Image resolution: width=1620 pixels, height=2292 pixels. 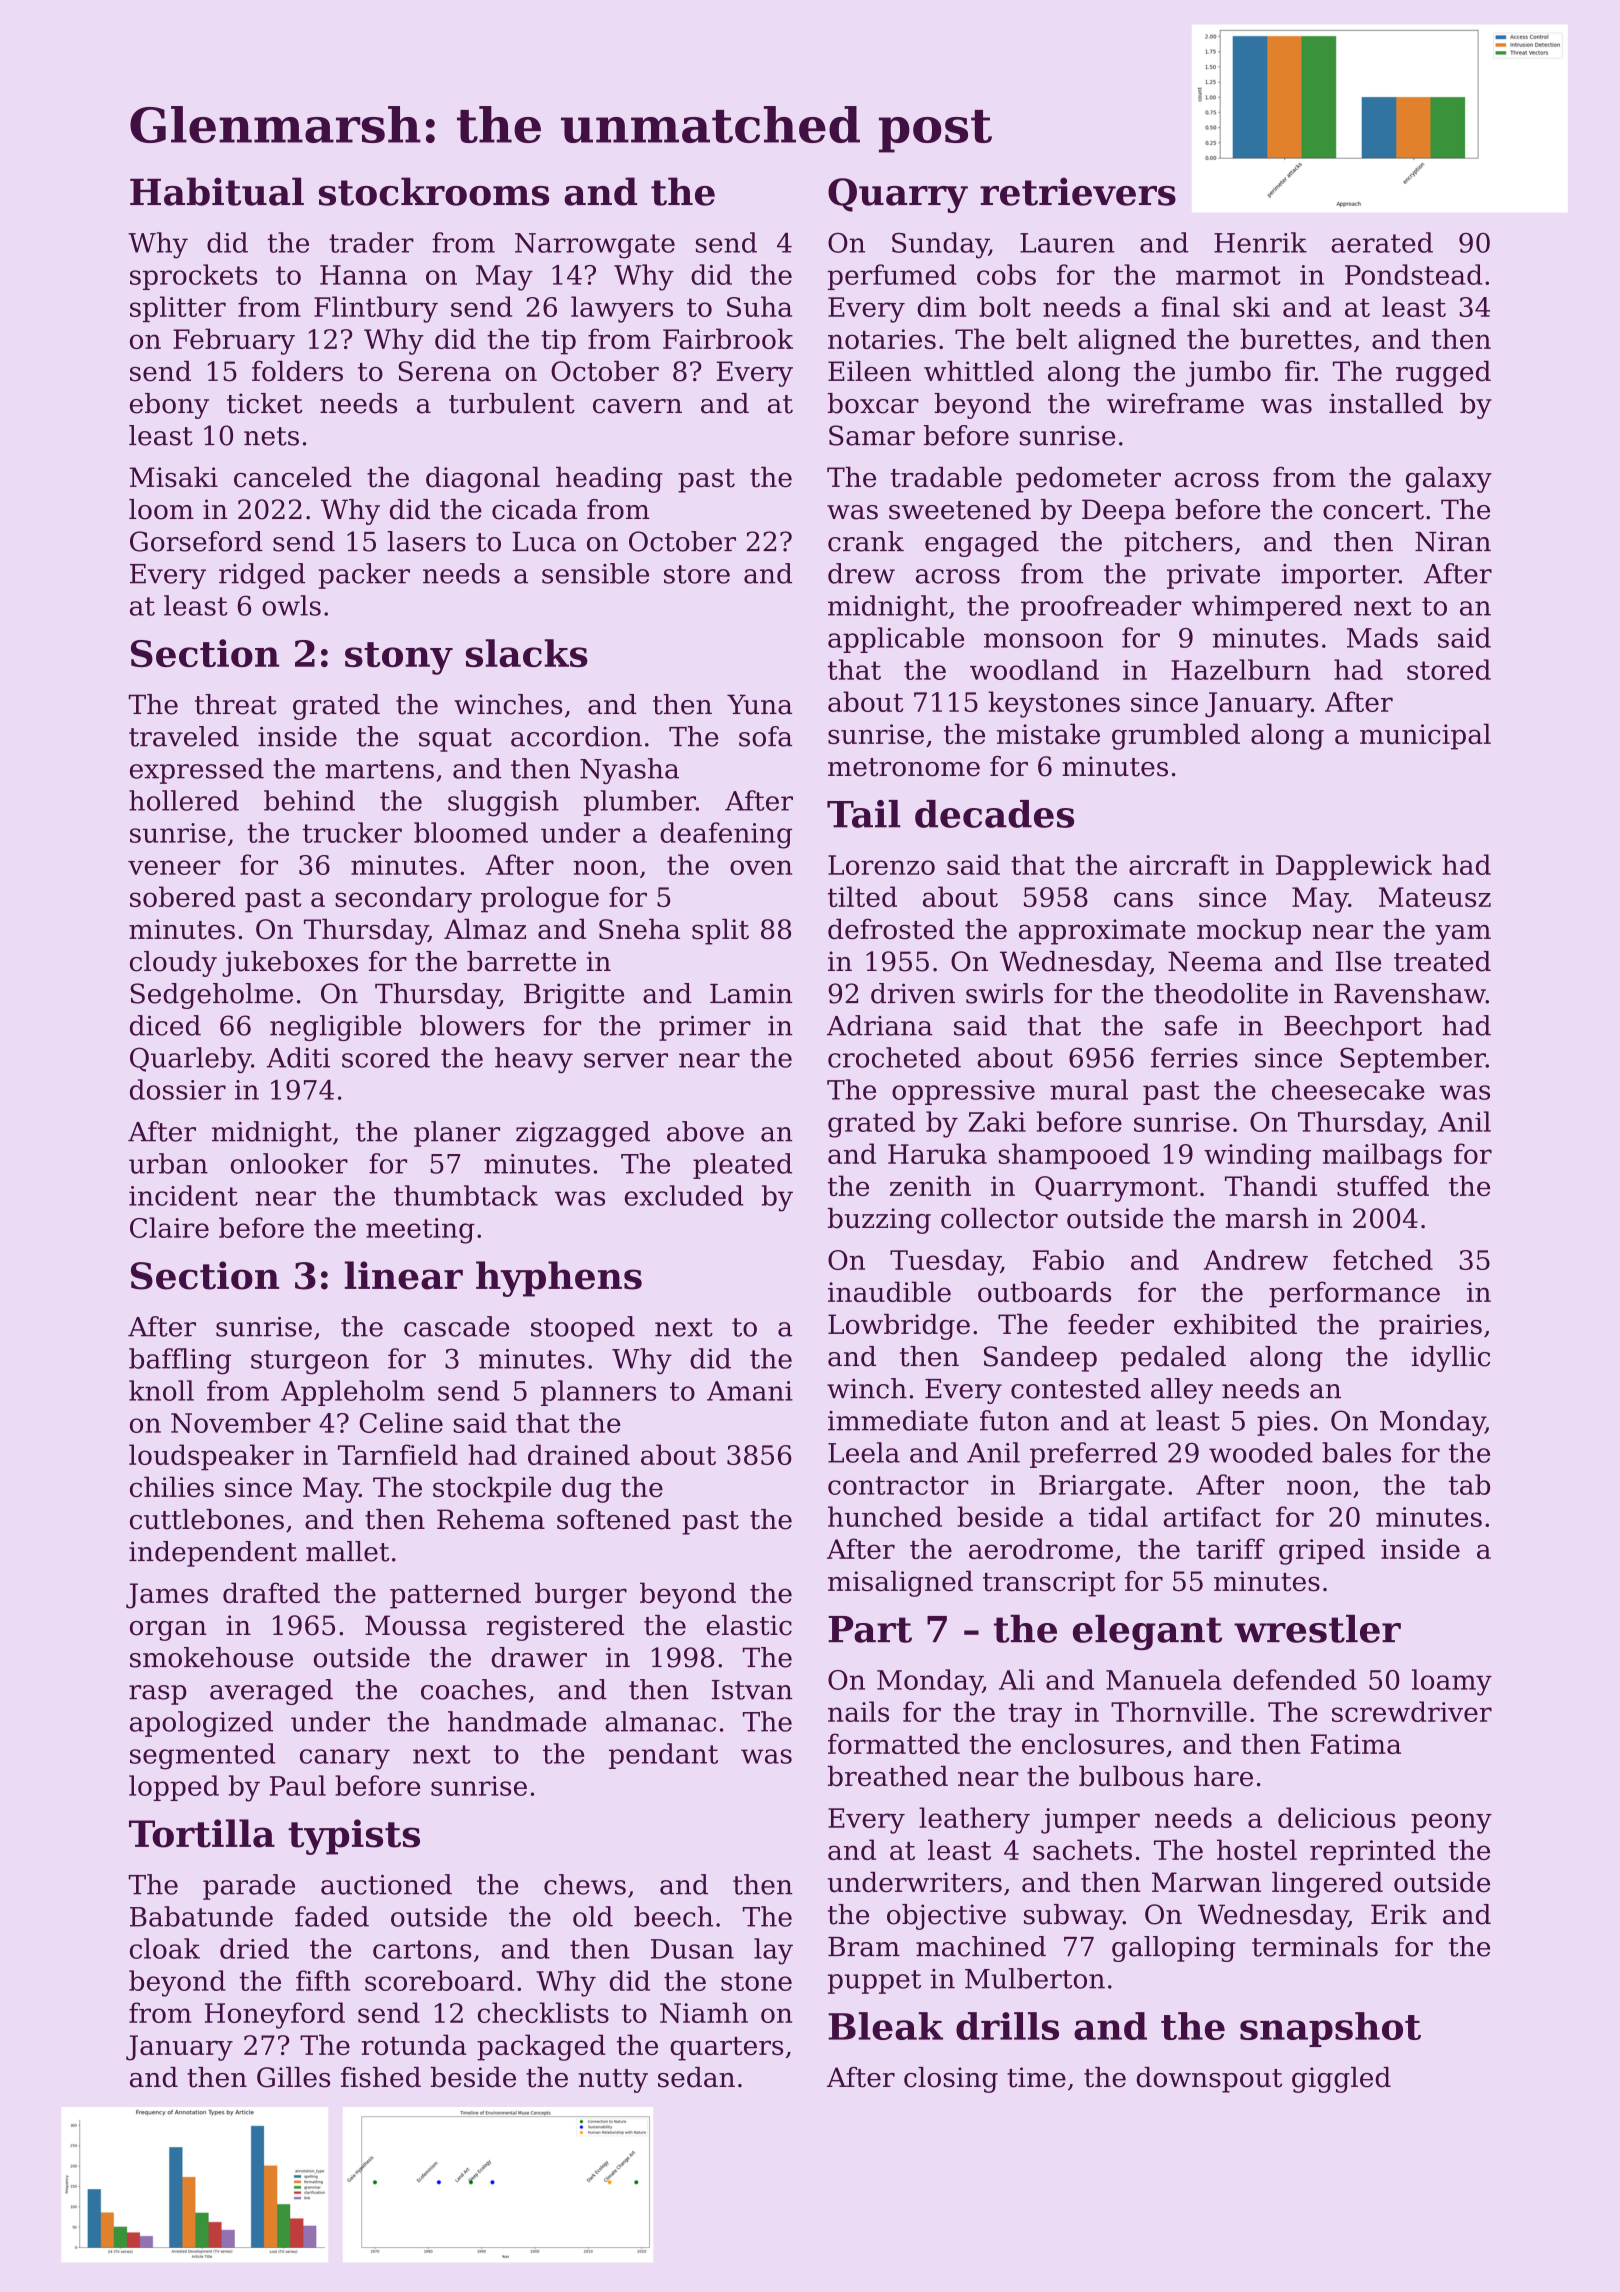 What do you see at coordinates (293, 2077) in the document?
I see `Gilles` at bounding box center [293, 2077].
